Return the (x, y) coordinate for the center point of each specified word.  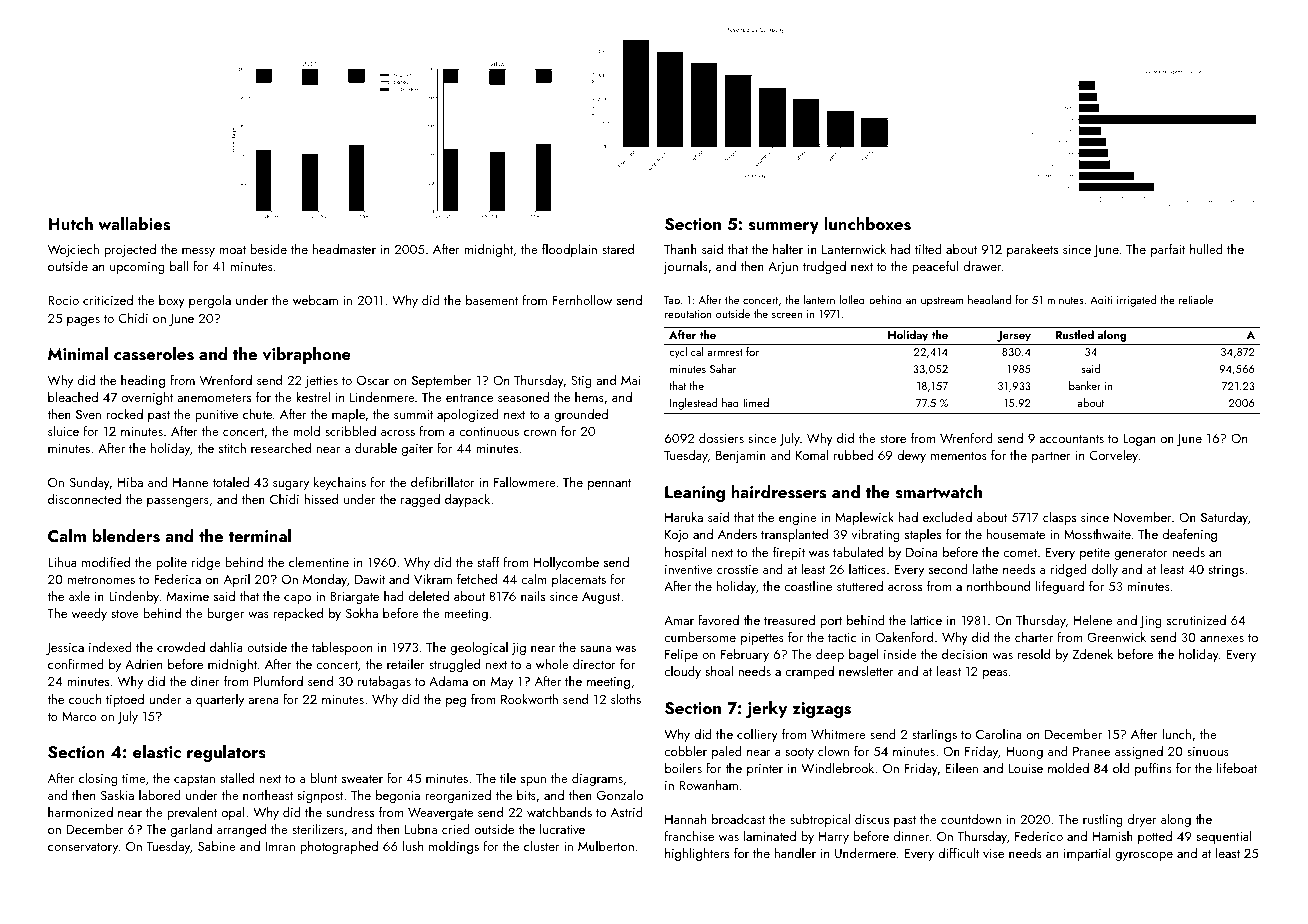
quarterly (220, 700)
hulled (1206, 248)
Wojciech (73, 250)
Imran (280, 846)
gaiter (417, 450)
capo (297, 599)
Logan (1139, 440)
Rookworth (529, 698)
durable (376, 447)
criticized (108, 300)
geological (479, 648)
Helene (1093, 620)
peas (995, 674)
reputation (688, 315)
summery (784, 228)
